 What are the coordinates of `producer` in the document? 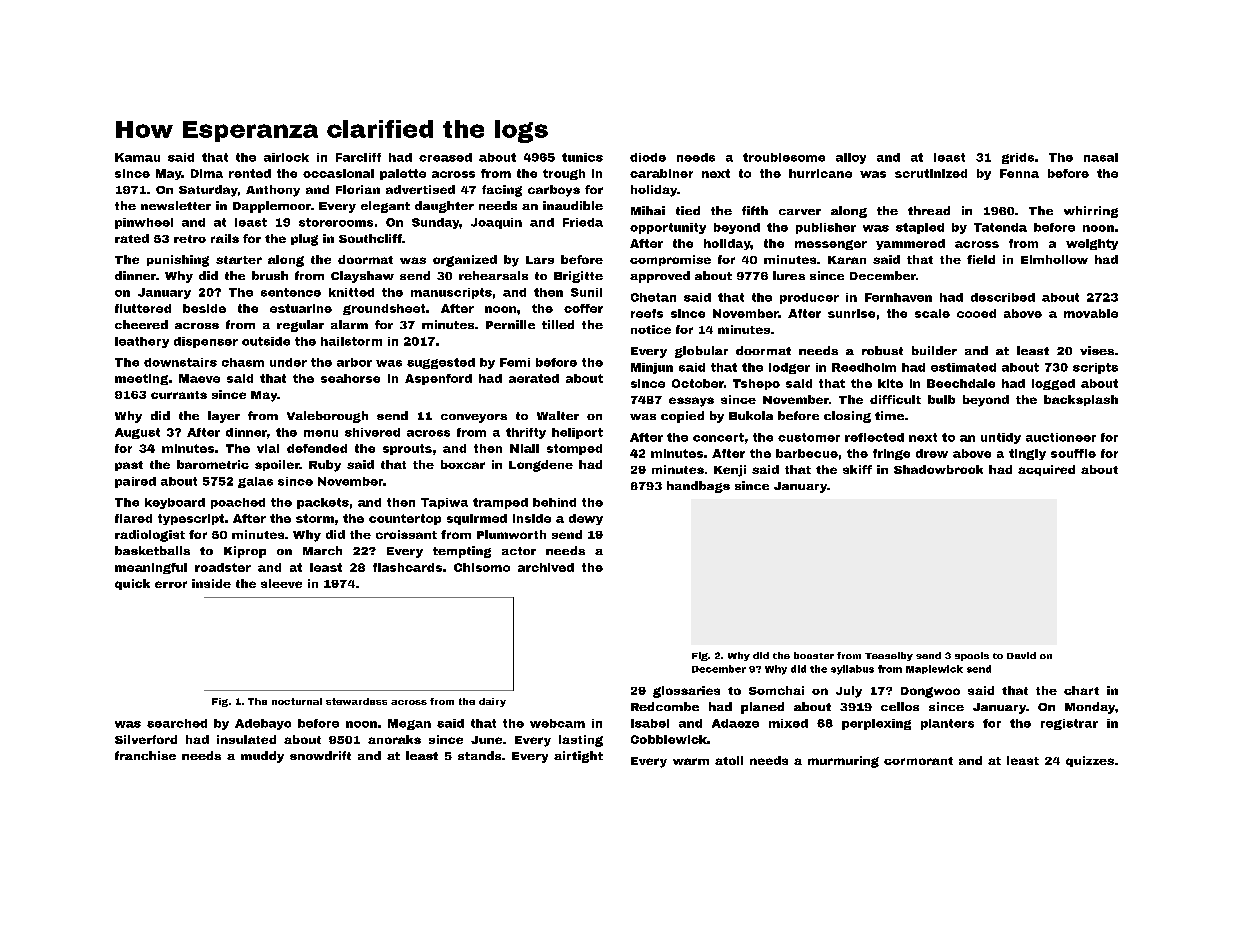 It's located at (809, 298).
